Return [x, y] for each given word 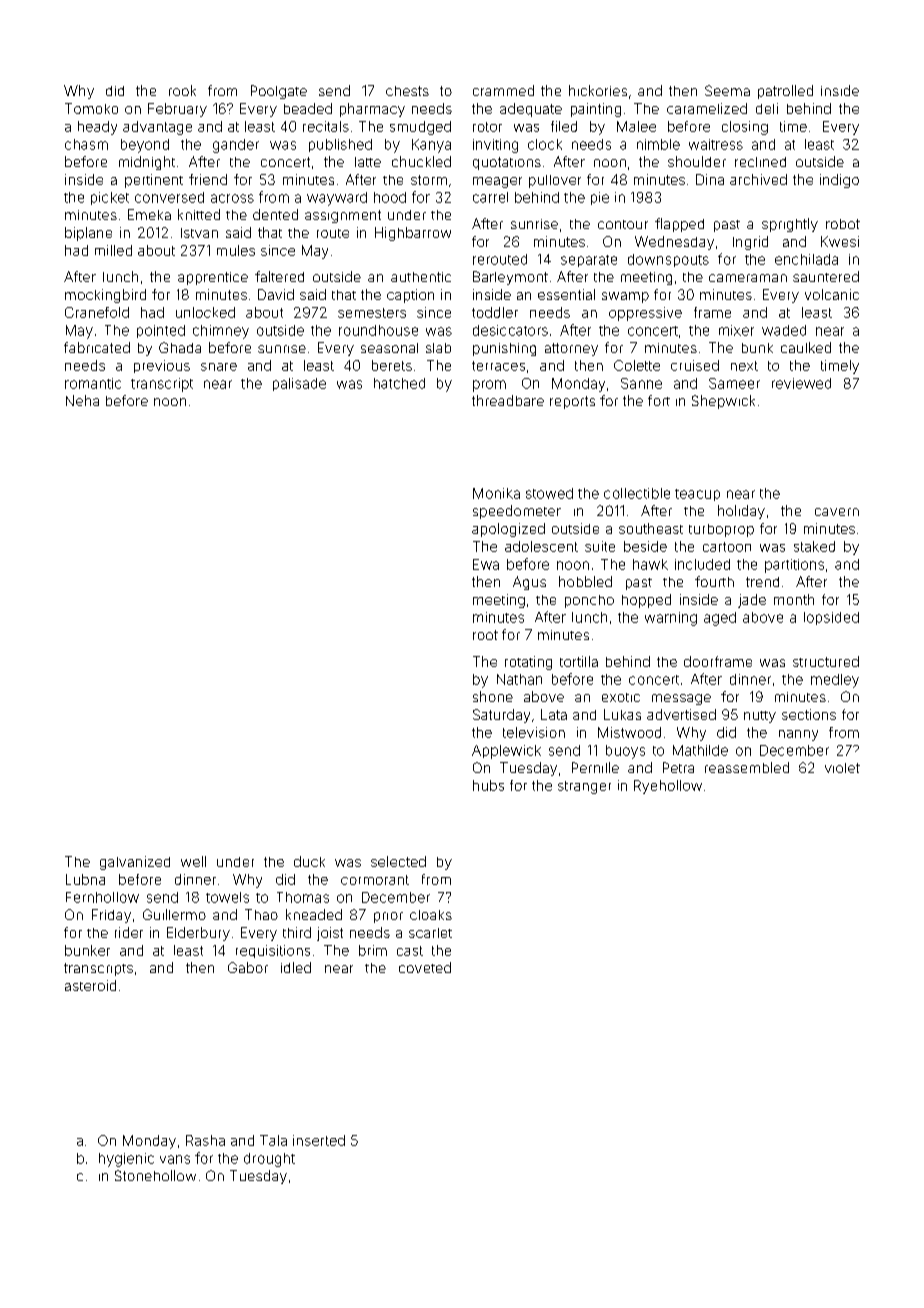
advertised [681, 714]
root [485, 635]
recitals [326, 126]
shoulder [697, 161]
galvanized [135, 863]
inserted [319, 1140]
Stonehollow [155, 1175]
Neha [82, 400]
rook [182, 90]
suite [600, 546]
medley [835, 681]
